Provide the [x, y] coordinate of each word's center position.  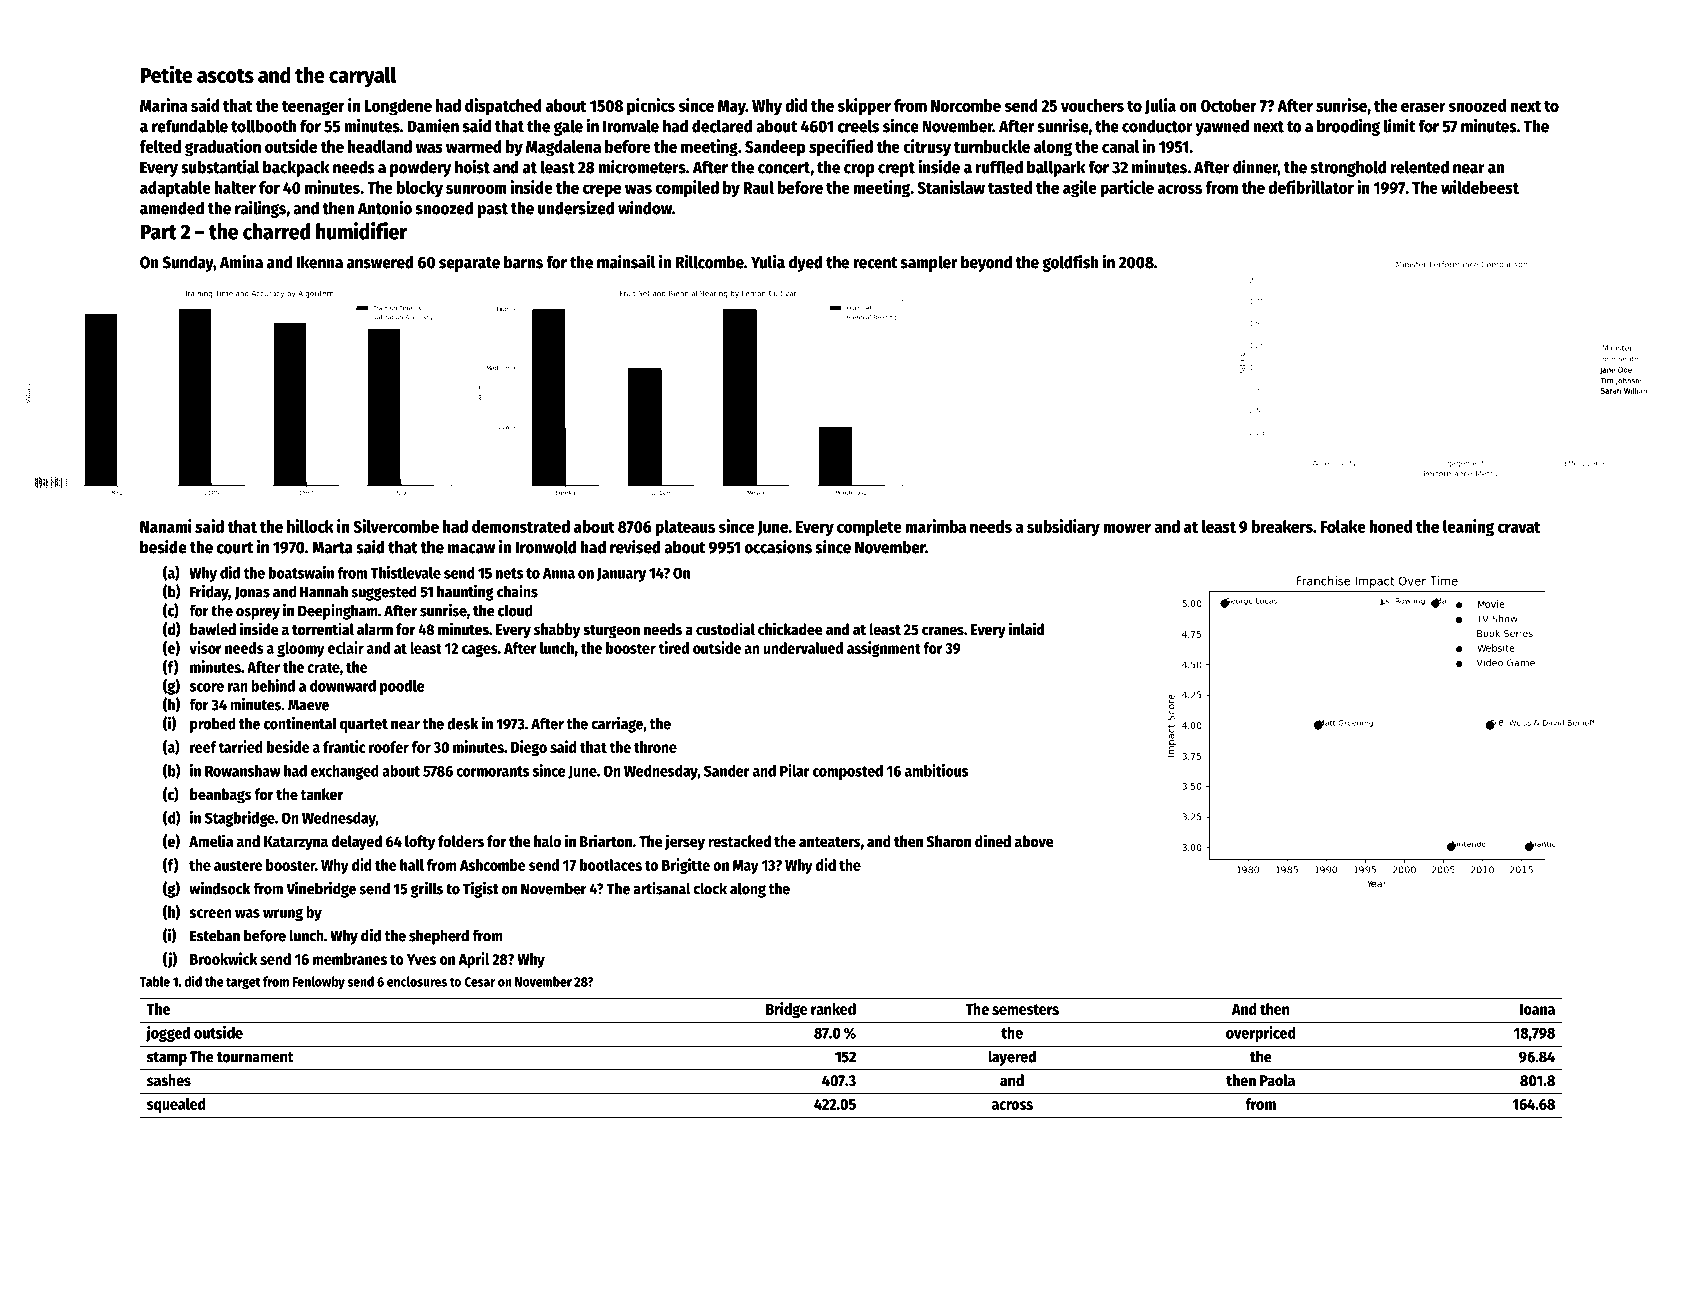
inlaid [1026, 629]
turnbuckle [992, 146]
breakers [1282, 526]
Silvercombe [396, 526]
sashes [169, 1080]
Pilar [795, 770]
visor [205, 647]
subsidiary [1063, 528]
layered [1012, 1058]
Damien [433, 125]
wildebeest [1480, 187]
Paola [1277, 1080]
